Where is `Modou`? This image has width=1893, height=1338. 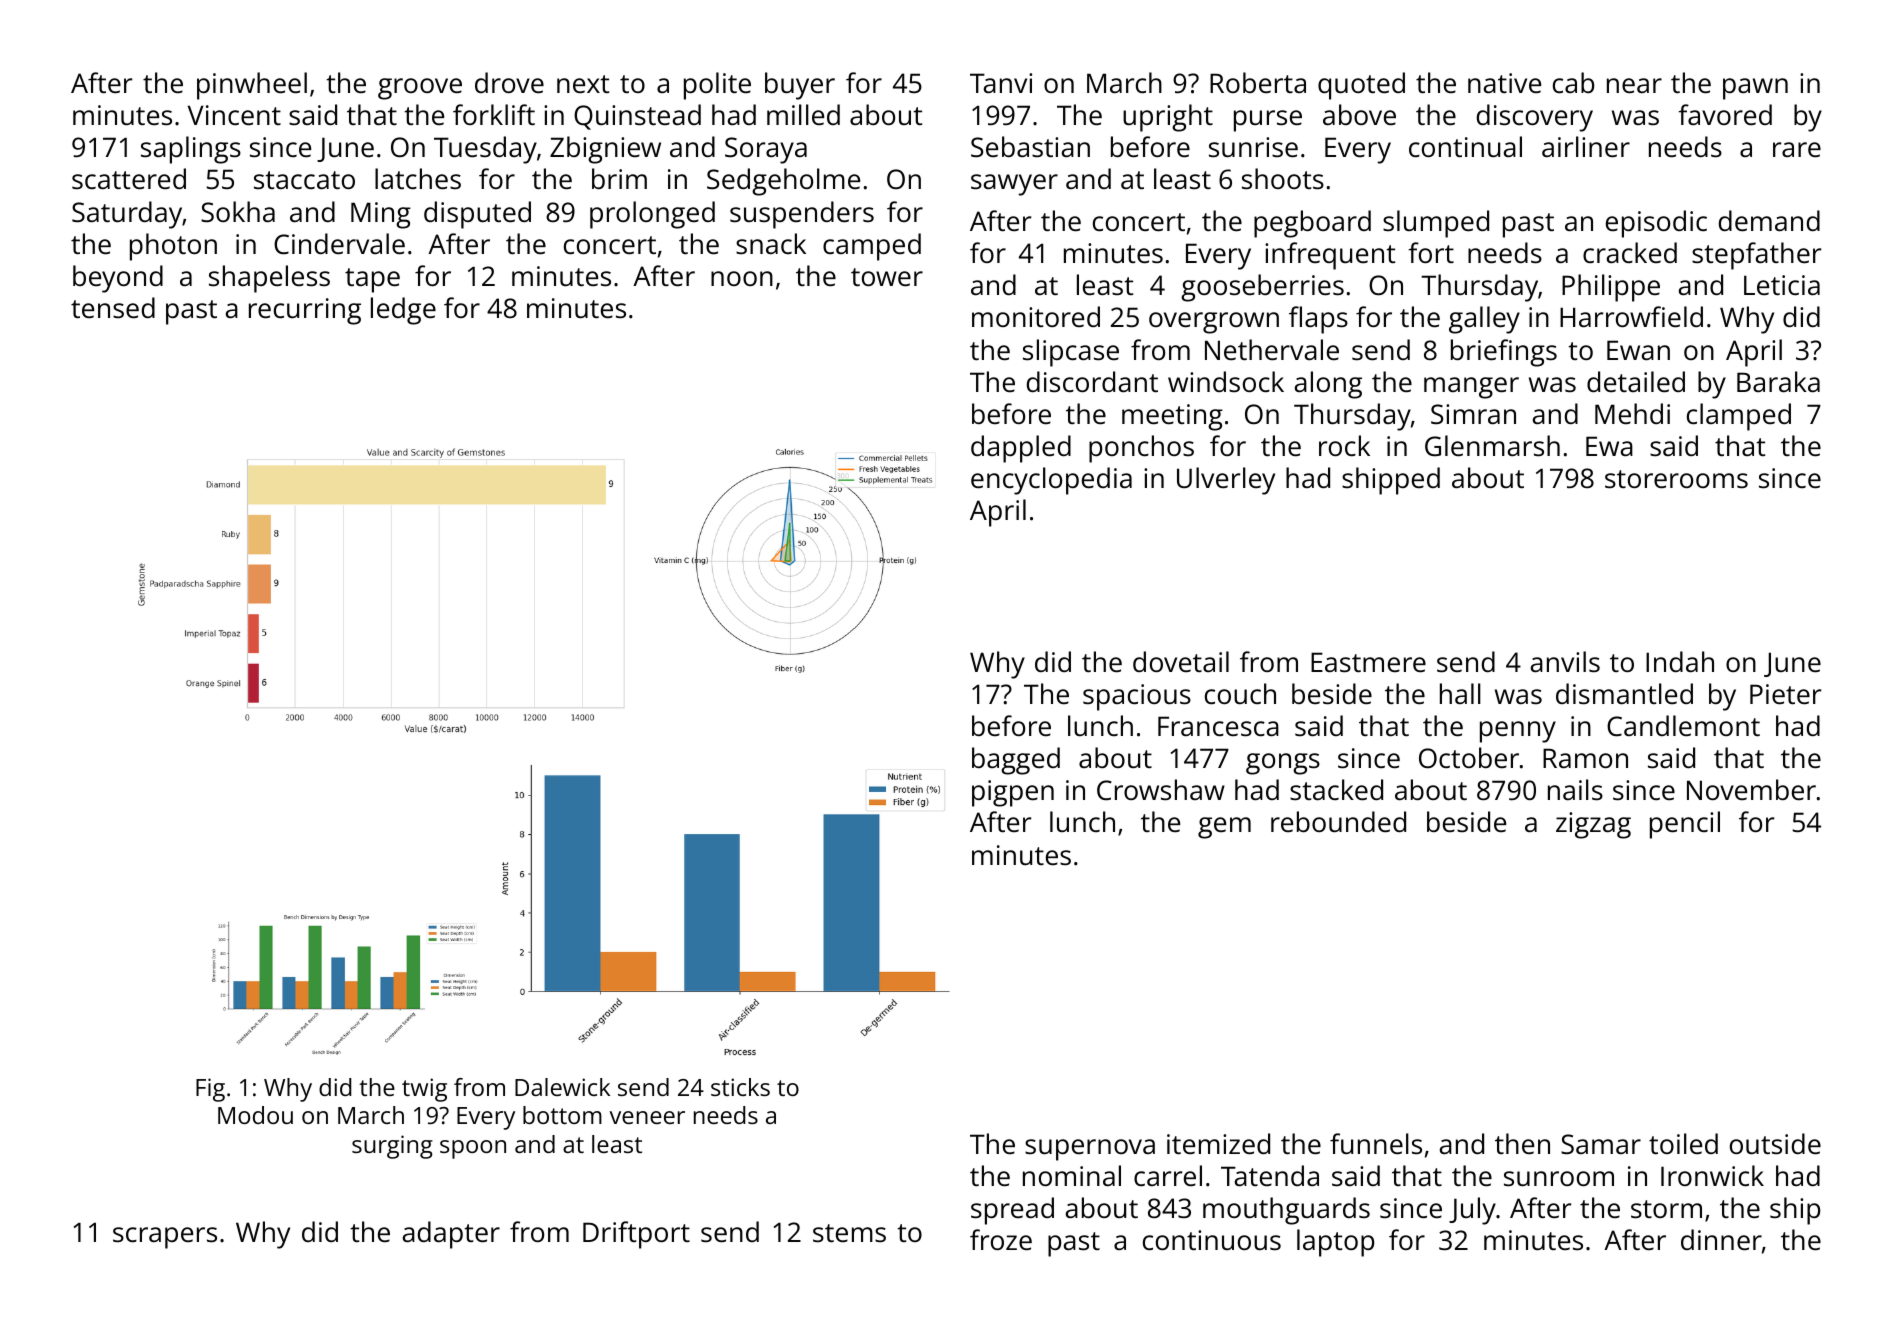
Modou is located at coordinates (255, 1115).
